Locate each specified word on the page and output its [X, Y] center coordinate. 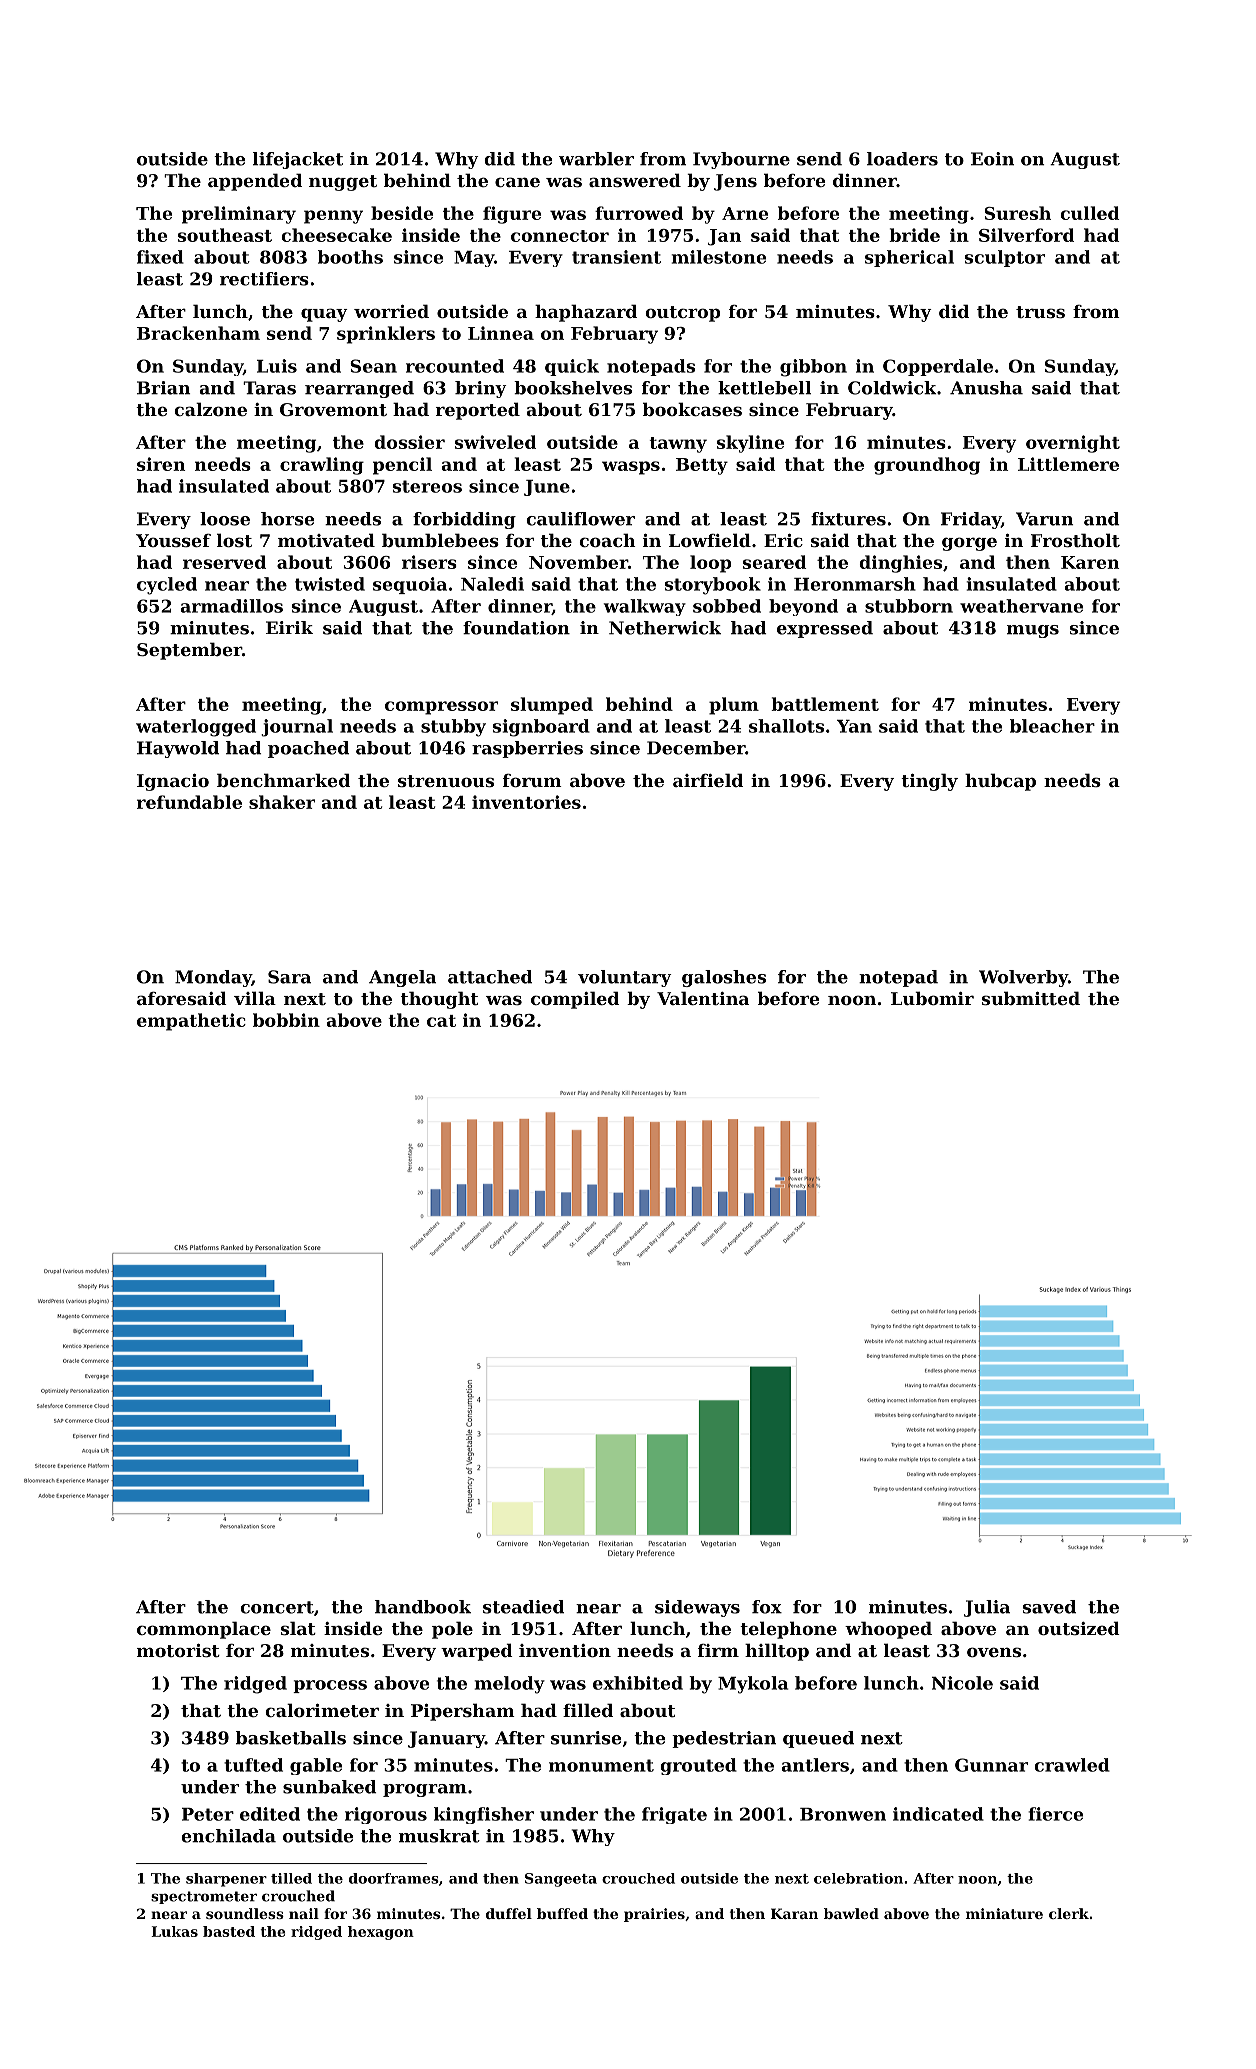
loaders [902, 159]
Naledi [492, 584]
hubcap [1000, 782]
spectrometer [204, 1897]
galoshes [724, 978]
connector [560, 236]
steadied [523, 1607]
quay [324, 315]
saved [1049, 1607]
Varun [1044, 519]
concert [277, 1607]
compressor [441, 708]
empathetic [191, 1022]
